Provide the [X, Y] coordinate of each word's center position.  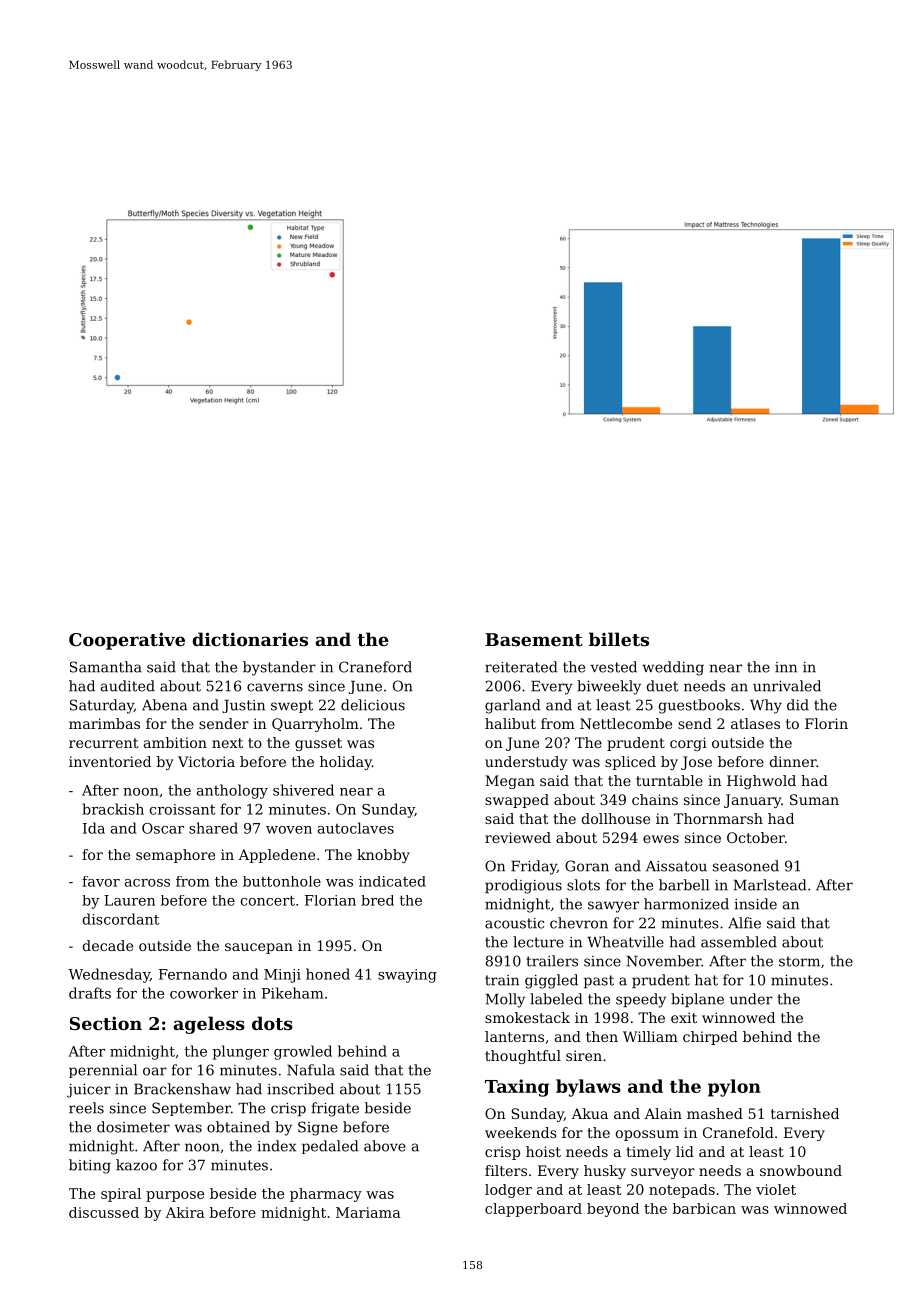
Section [106, 1023]
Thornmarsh [718, 818]
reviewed [518, 837]
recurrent [104, 743]
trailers [552, 961]
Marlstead [770, 885]
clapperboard [533, 1210]
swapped [517, 801]
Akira [185, 1212]
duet [662, 686]
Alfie [744, 923]
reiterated [521, 667]
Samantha [106, 667]
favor [101, 881]
